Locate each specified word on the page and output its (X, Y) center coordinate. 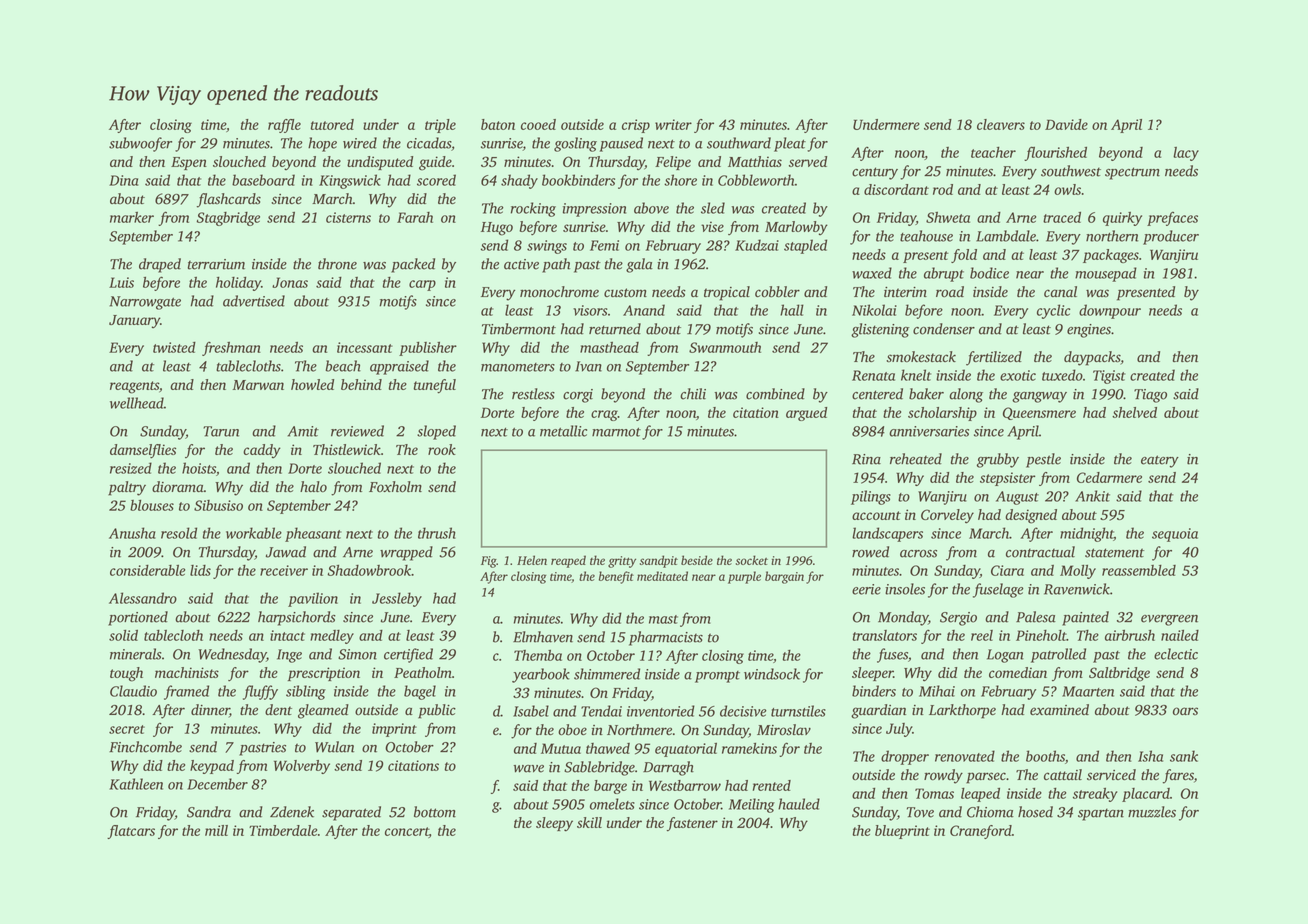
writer (673, 124)
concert (407, 832)
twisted (174, 347)
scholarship (942, 414)
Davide (1066, 124)
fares (1178, 776)
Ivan (588, 366)
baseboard (263, 180)
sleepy (554, 824)
